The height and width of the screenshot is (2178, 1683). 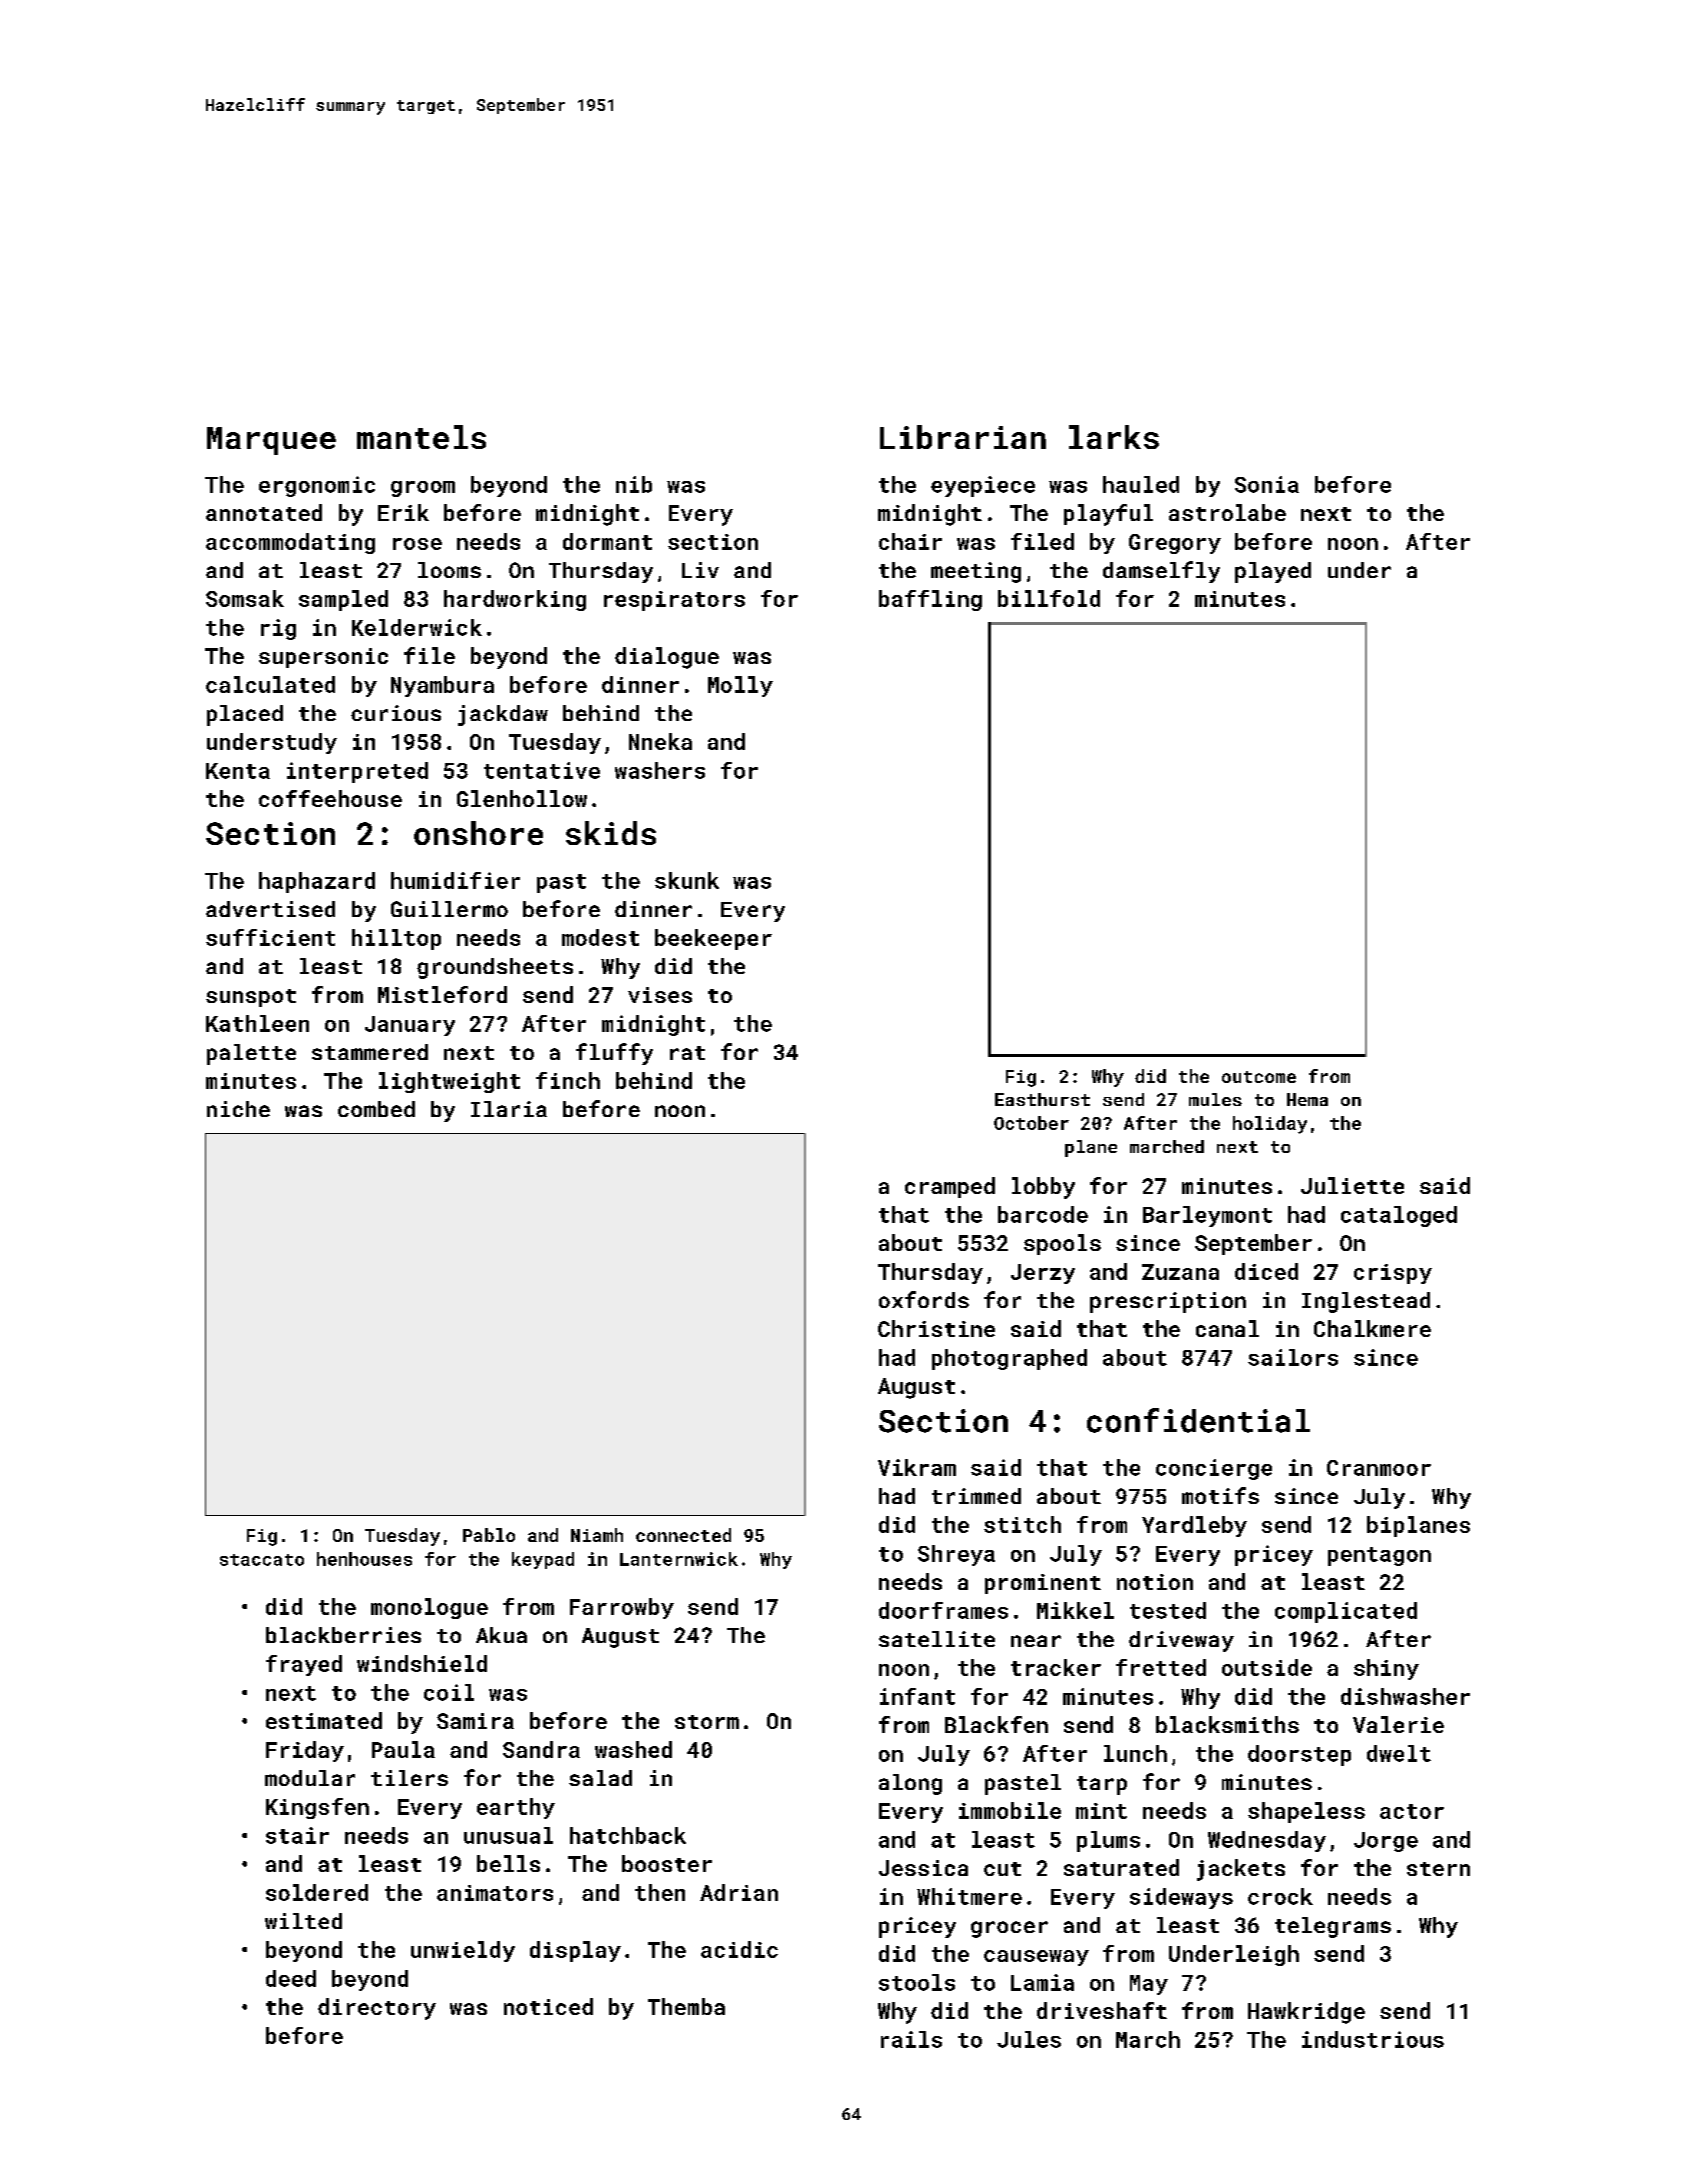 I want to click on eyepiece, so click(x=983, y=486).
